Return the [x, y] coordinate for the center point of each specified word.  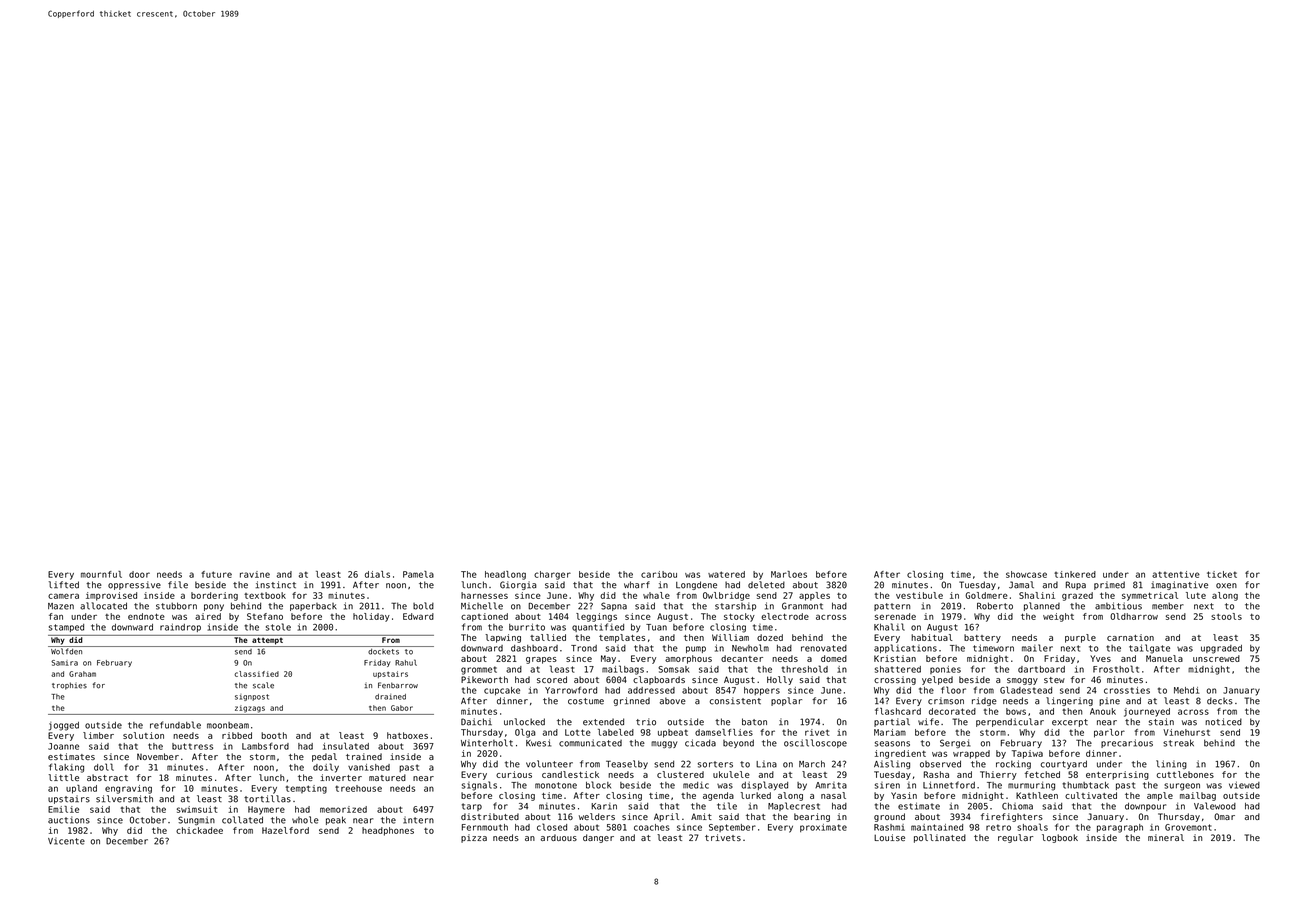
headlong [505, 575]
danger [598, 838]
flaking [66, 768]
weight [1058, 617]
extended [603, 722]
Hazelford [285, 830]
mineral [1166, 837]
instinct [276, 585]
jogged [64, 726]
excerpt [1070, 723]
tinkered [1075, 574]
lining [1171, 764]
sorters [715, 764]
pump [696, 649]
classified [256, 674]
